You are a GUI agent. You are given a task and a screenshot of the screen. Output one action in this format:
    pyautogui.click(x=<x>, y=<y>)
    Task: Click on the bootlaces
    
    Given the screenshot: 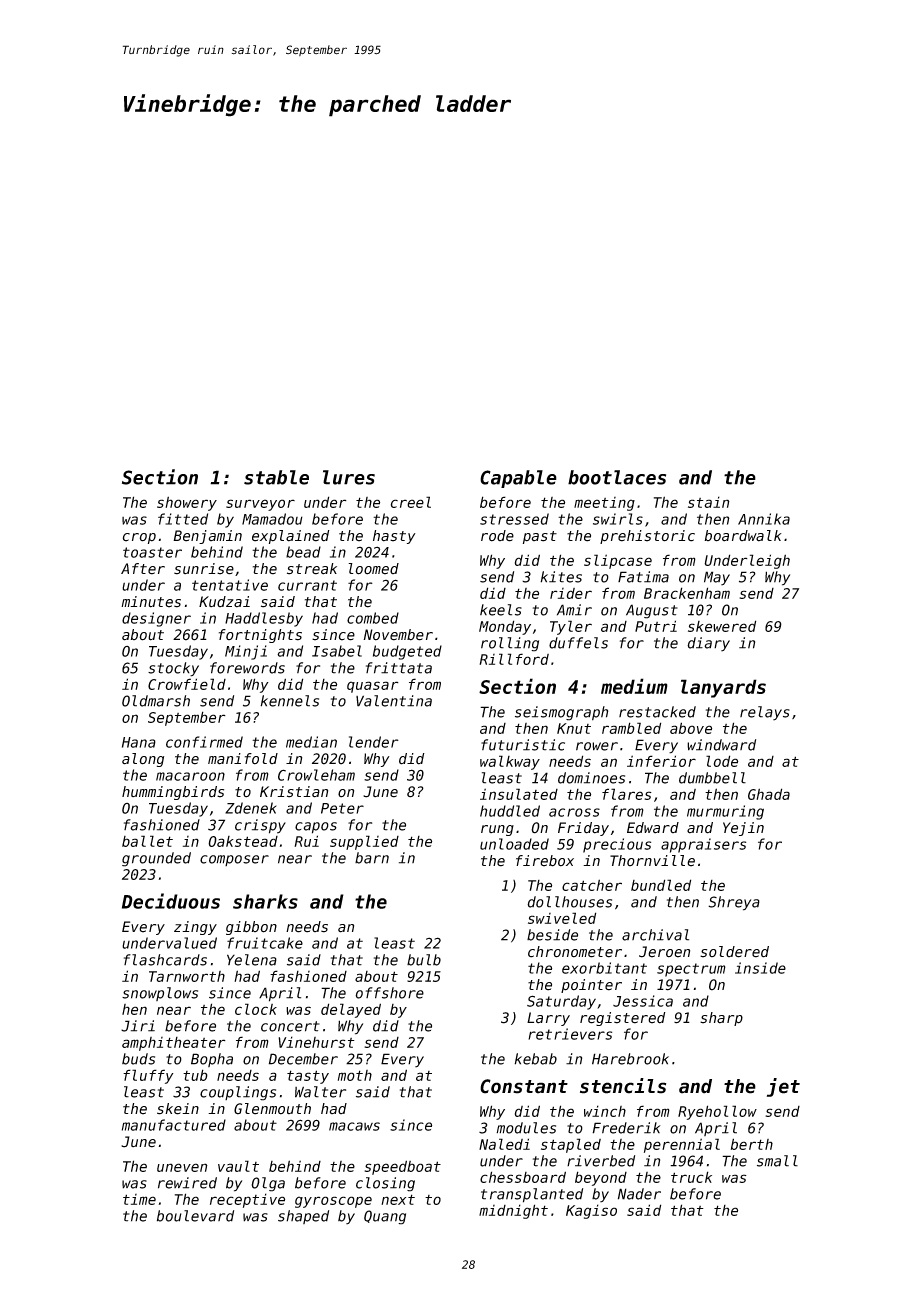 What is the action you would take?
    pyautogui.click(x=617, y=477)
